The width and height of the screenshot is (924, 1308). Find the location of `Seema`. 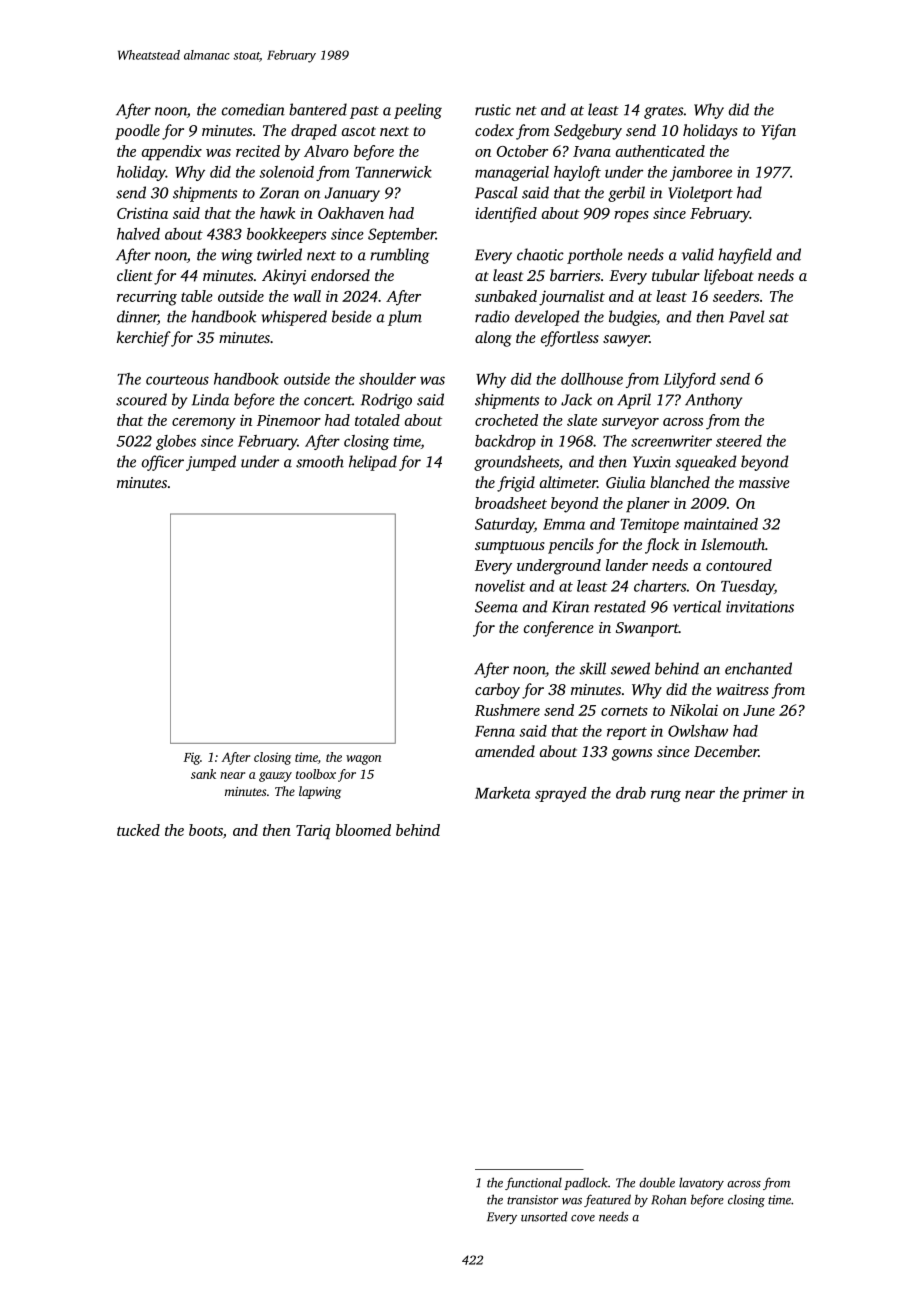

Seema is located at coordinates (496, 607).
